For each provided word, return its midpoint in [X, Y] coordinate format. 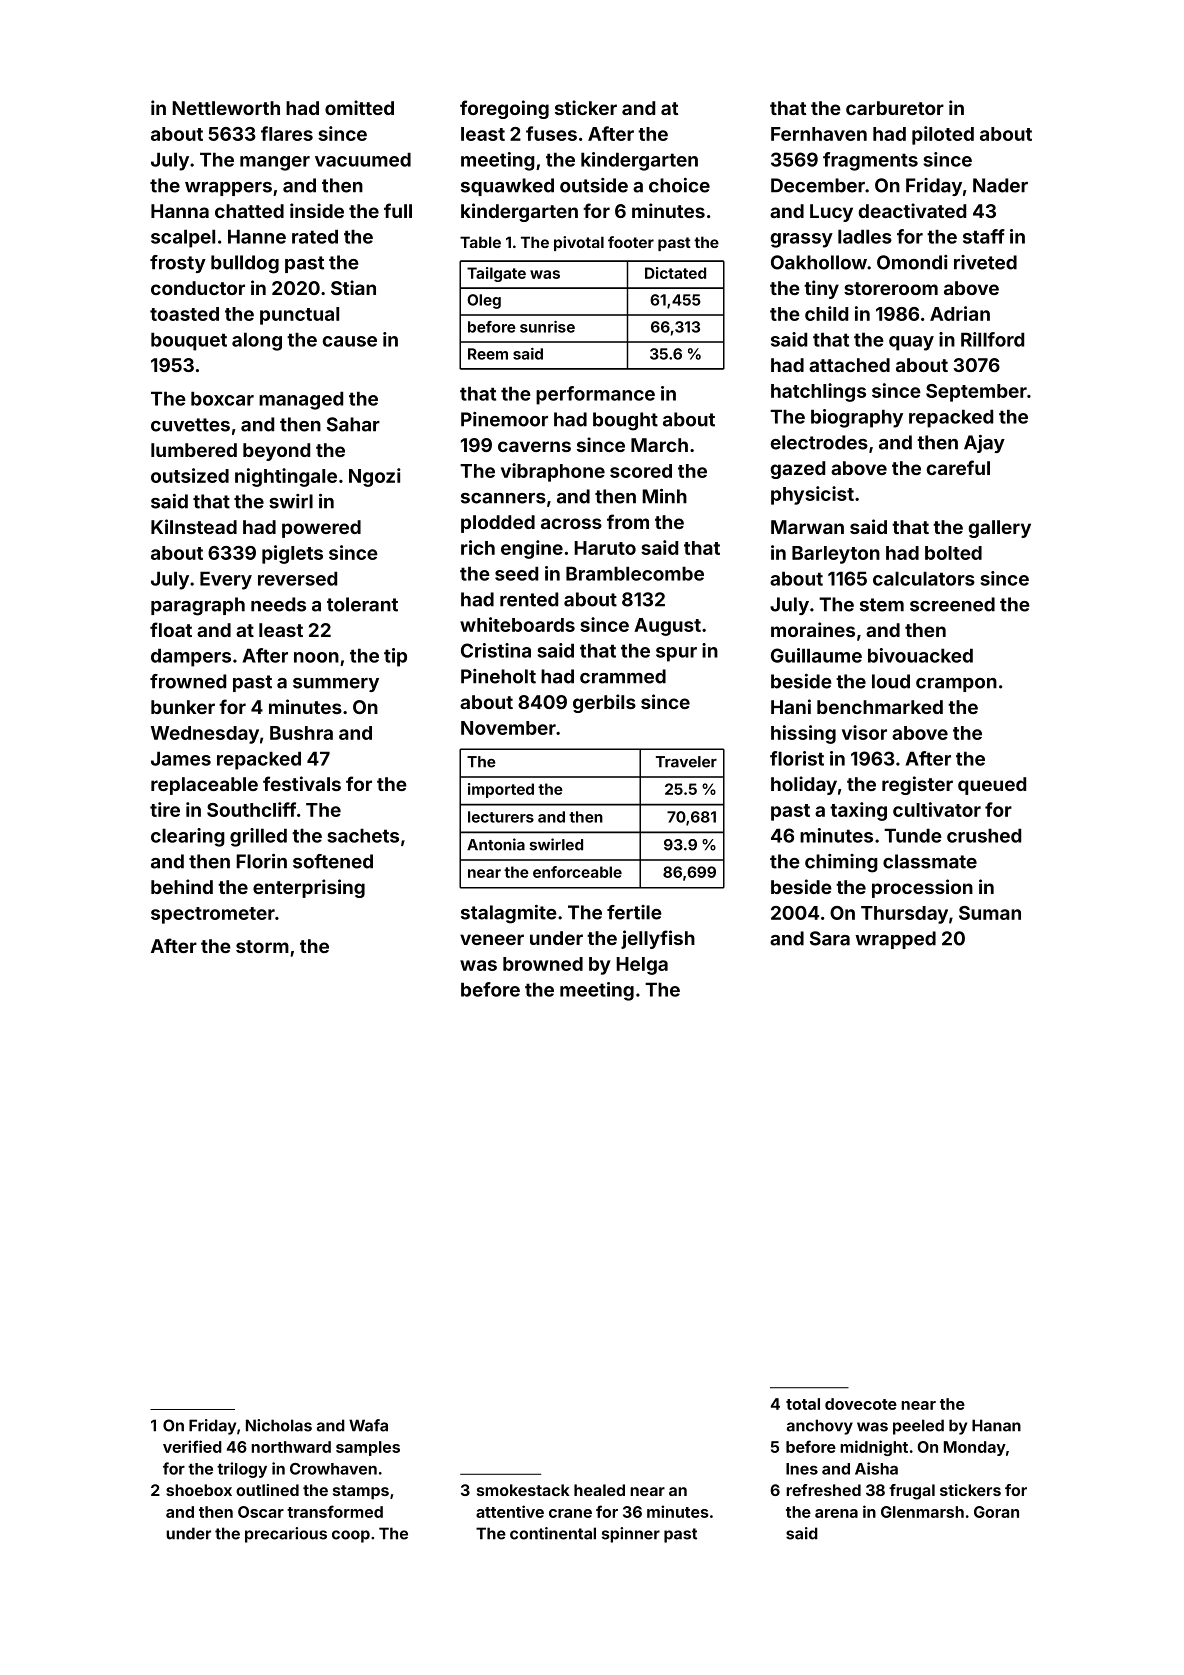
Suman [990, 913]
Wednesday [205, 735]
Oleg [484, 301]
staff [984, 236]
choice [679, 185]
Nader [1000, 185]
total [803, 1404]
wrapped [895, 940]
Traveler [686, 762]
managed [301, 400]
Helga [642, 966]
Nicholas [279, 1425]
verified [192, 1446]
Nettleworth [226, 108]
